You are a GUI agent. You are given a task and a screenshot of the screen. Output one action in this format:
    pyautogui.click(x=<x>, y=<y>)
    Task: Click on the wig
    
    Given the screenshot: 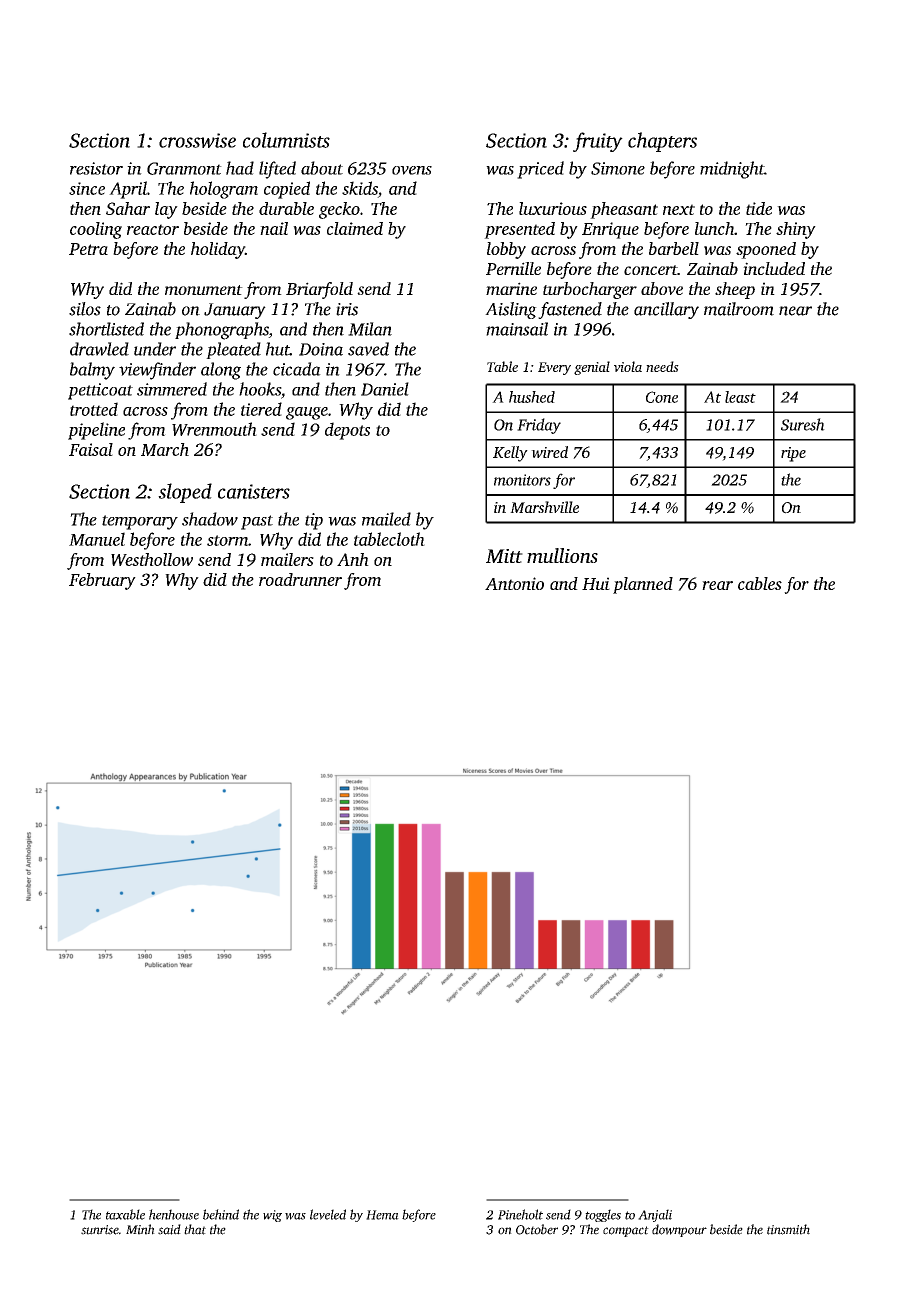 What is the action you would take?
    pyautogui.click(x=272, y=1216)
